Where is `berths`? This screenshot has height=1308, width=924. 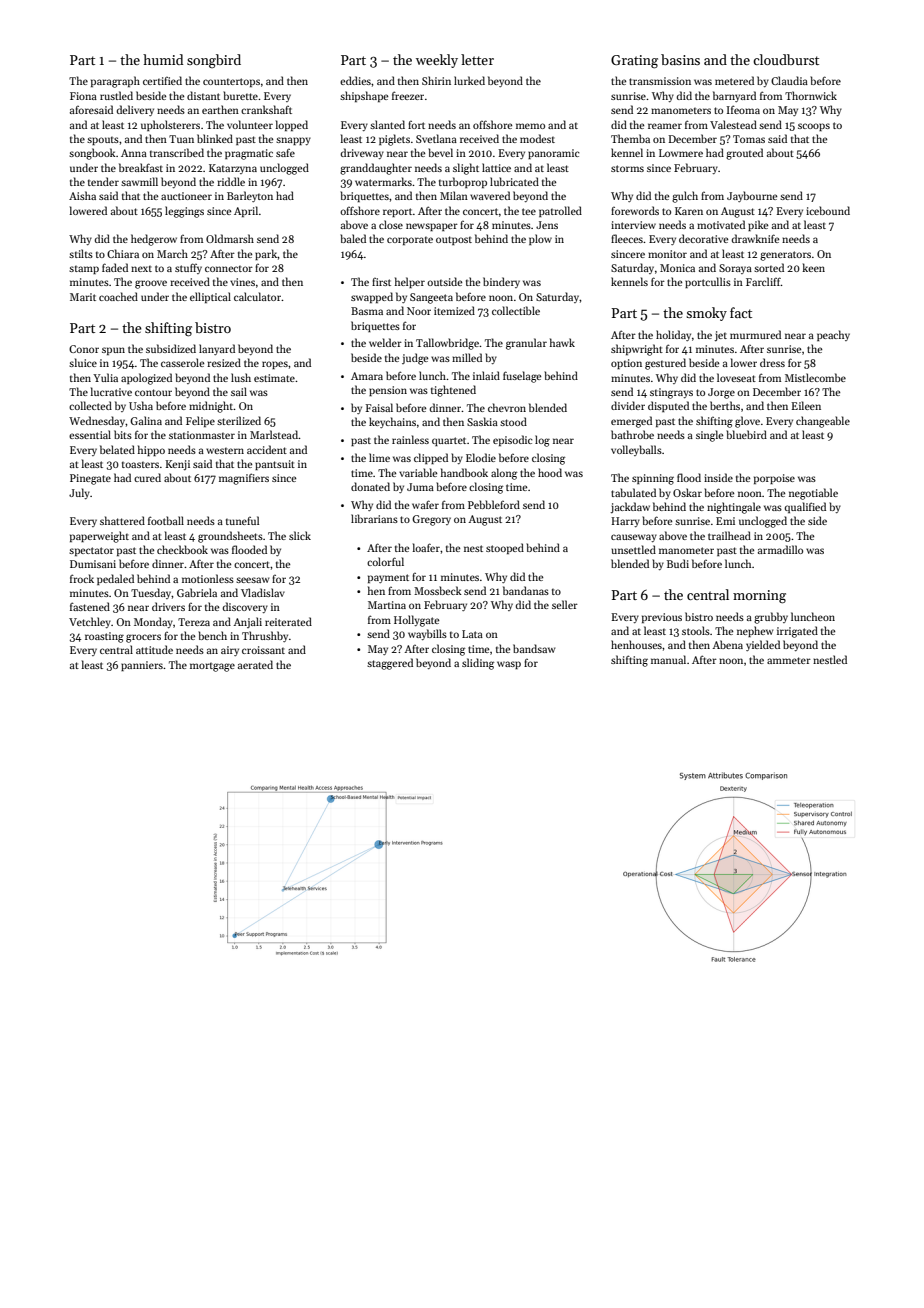
berths is located at coordinates (725, 405).
